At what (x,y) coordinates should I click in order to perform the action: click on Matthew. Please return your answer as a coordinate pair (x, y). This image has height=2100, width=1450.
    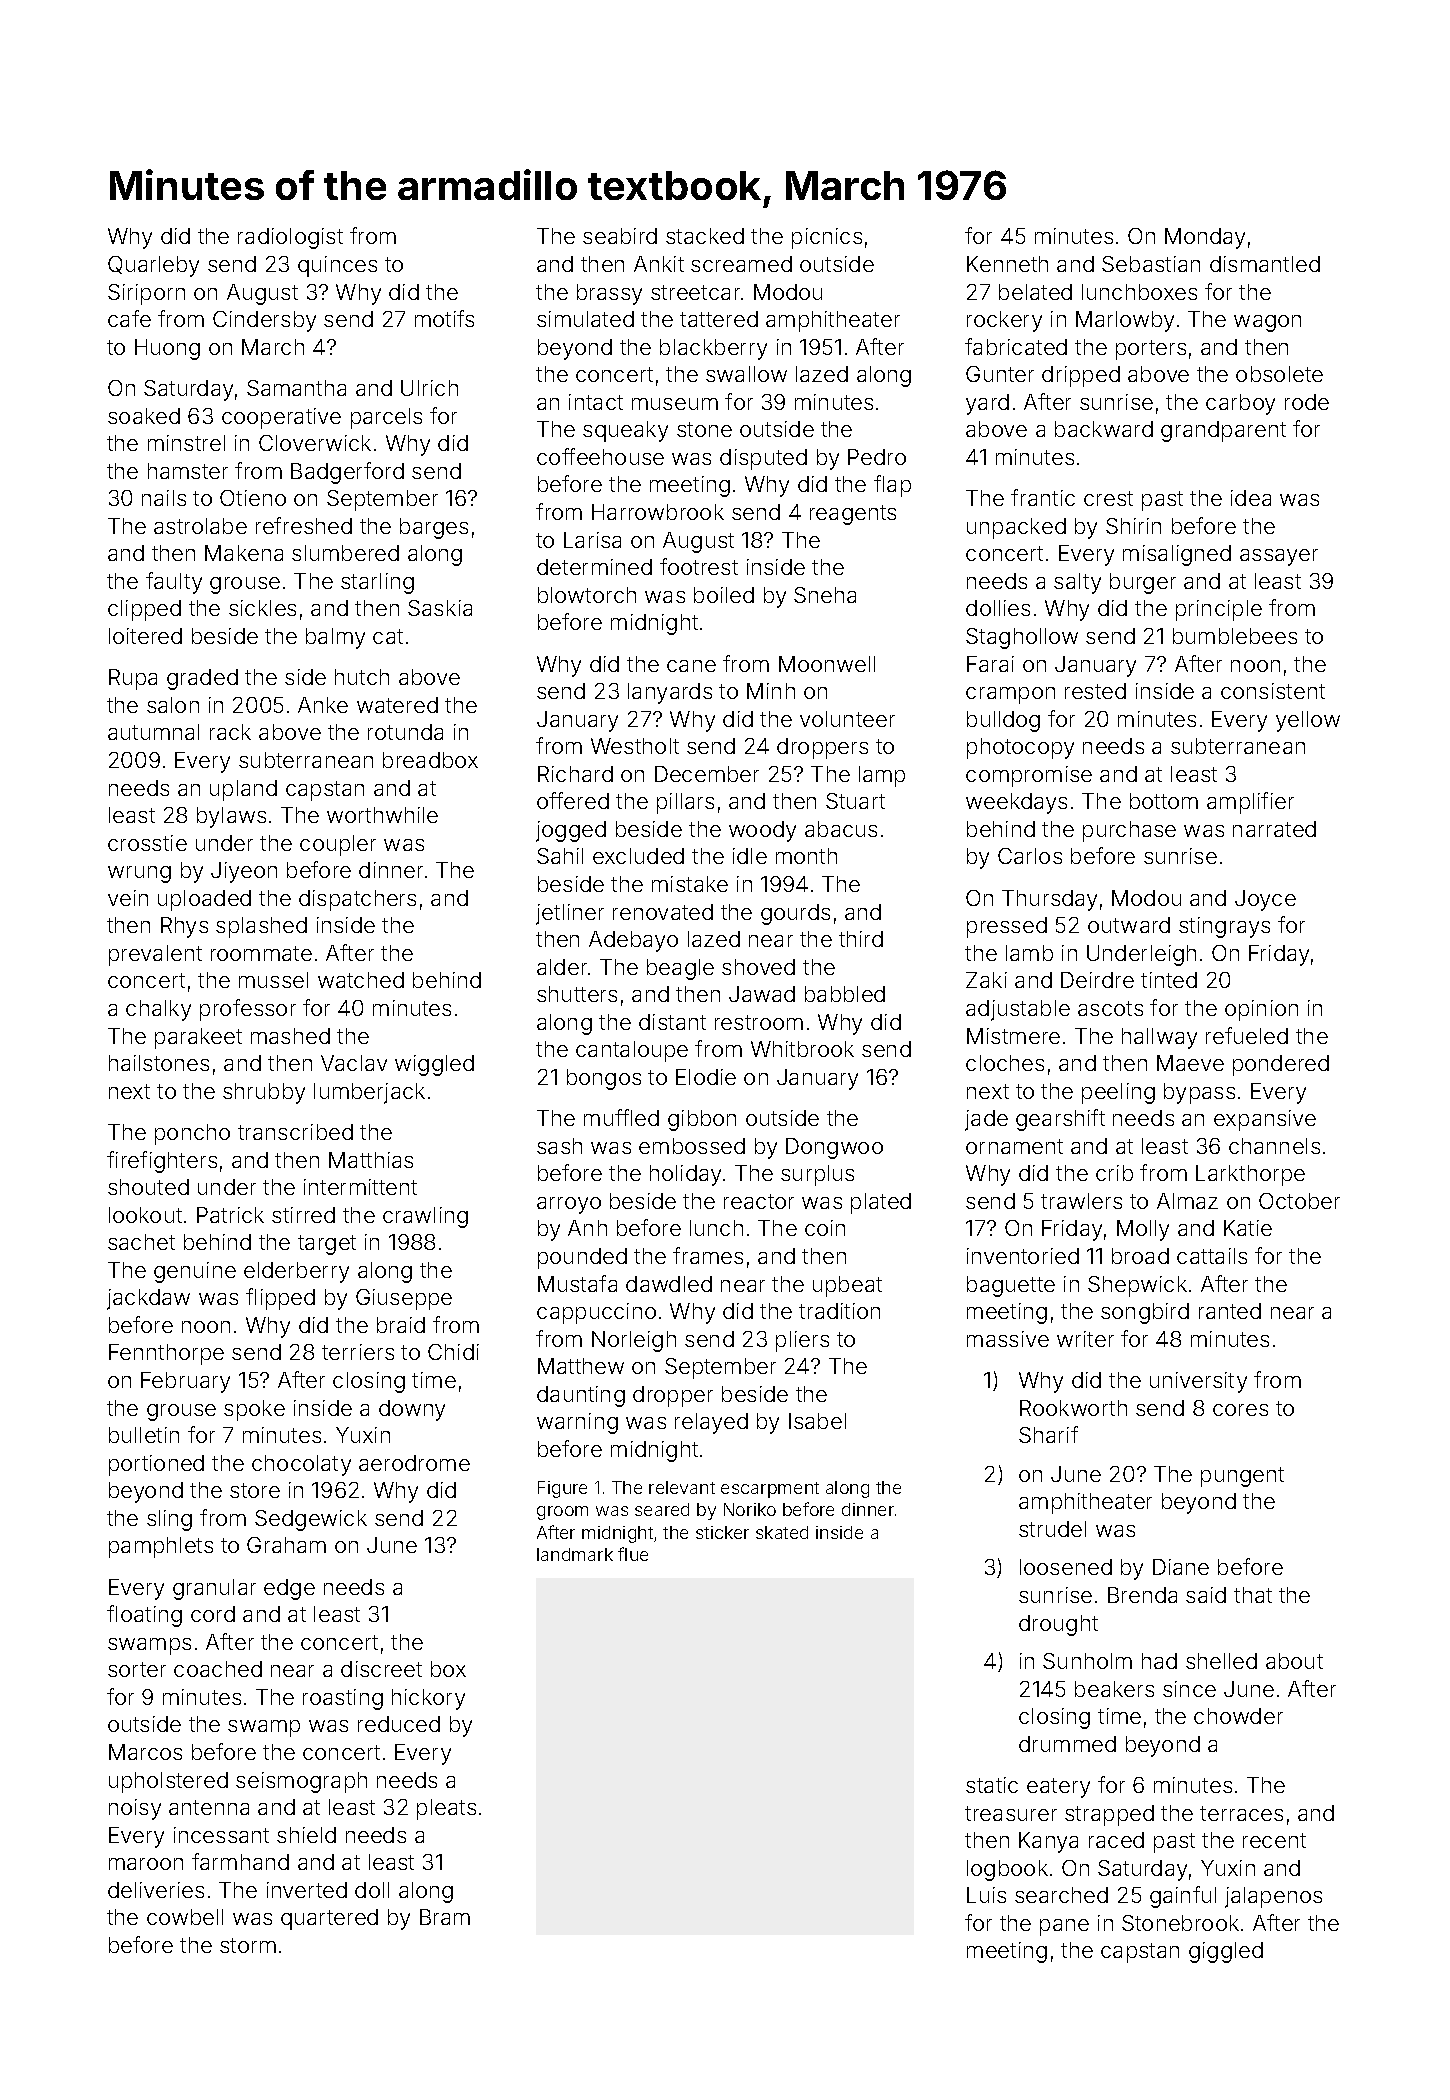
    Looking at the image, I should click on (581, 1366).
